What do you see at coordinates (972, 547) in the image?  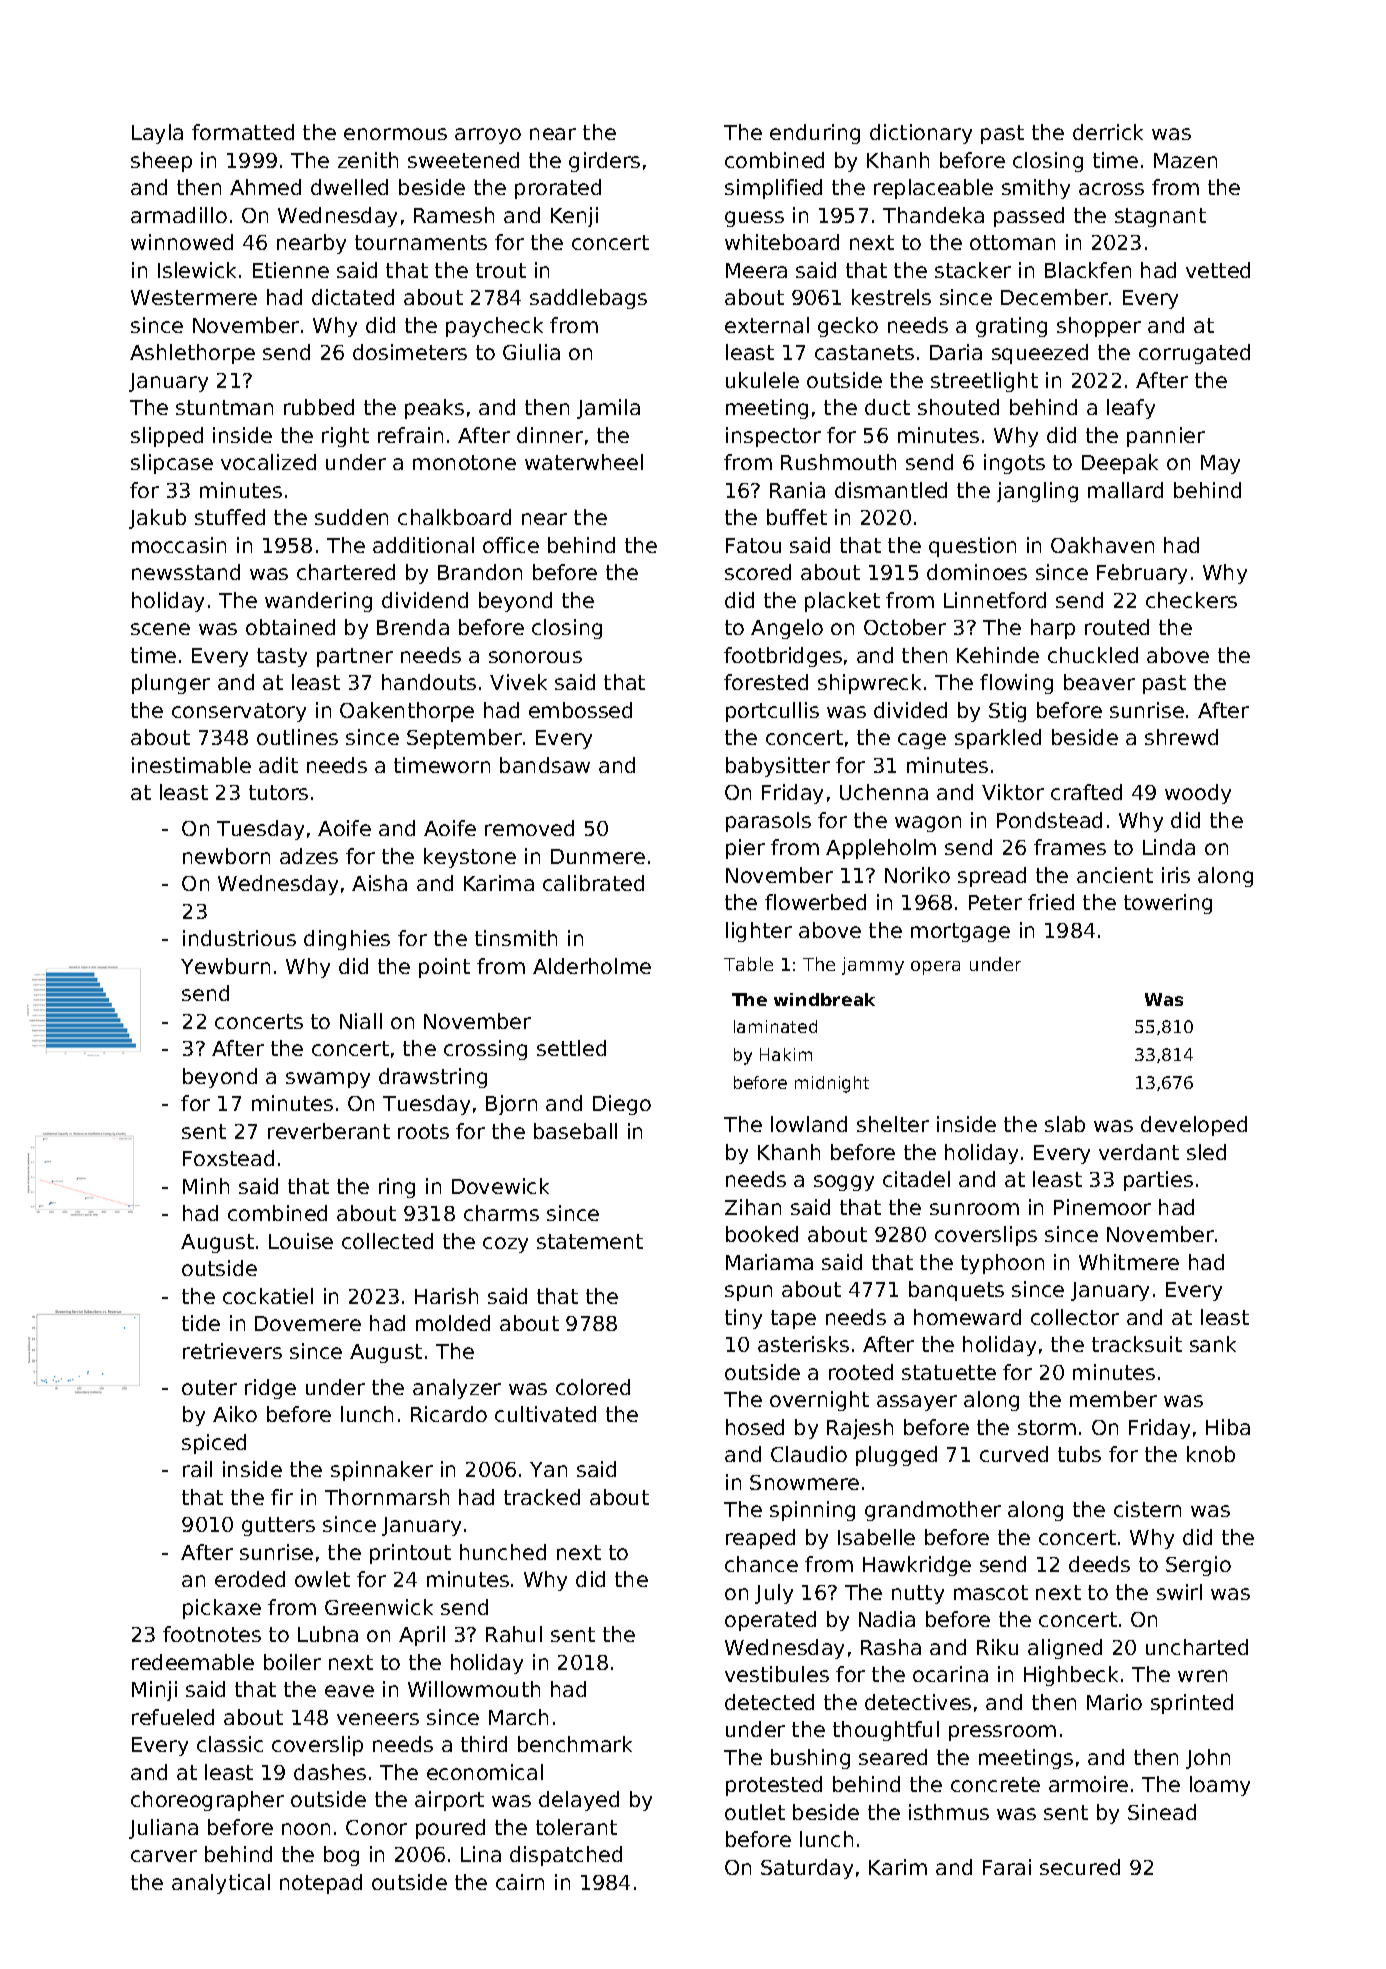 I see `question` at bounding box center [972, 547].
